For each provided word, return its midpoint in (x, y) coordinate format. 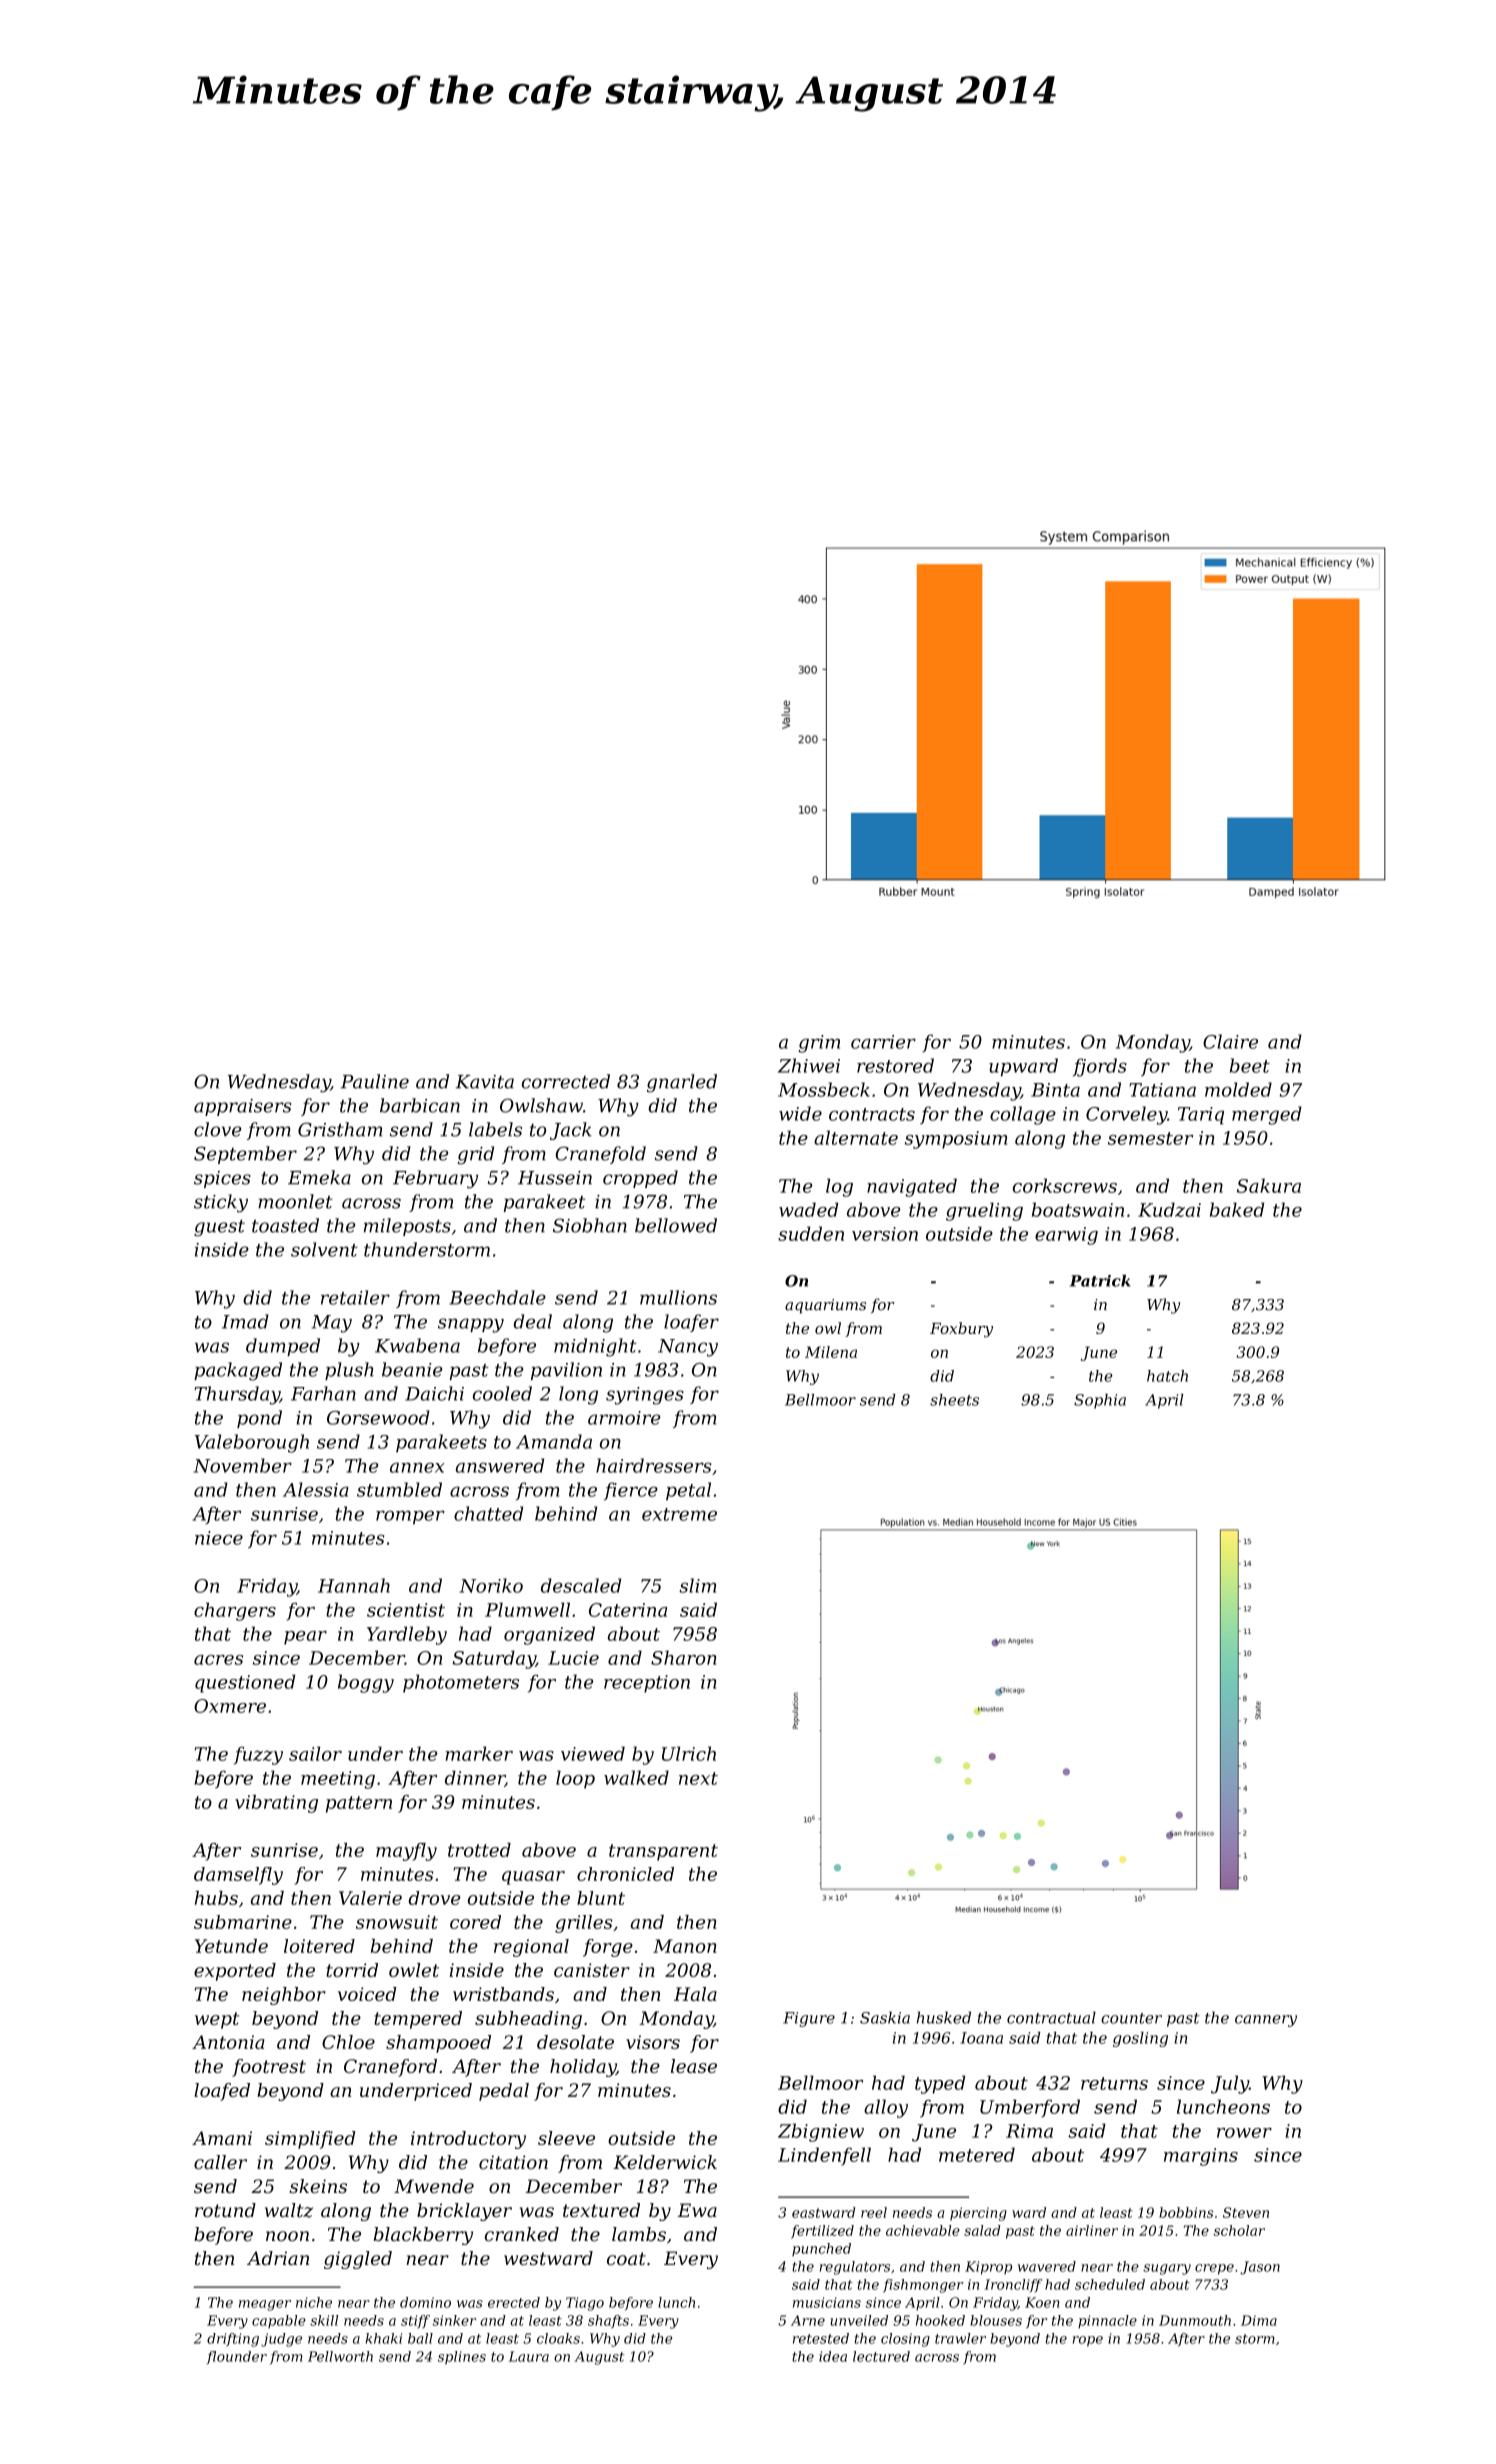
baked (1237, 1209)
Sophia (1100, 1401)
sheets (954, 1400)
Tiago (585, 2304)
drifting (233, 2340)
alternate (856, 1137)
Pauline (375, 1081)
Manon (685, 1946)
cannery (1266, 2021)
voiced (367, 1994)
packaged (238, 1371)
